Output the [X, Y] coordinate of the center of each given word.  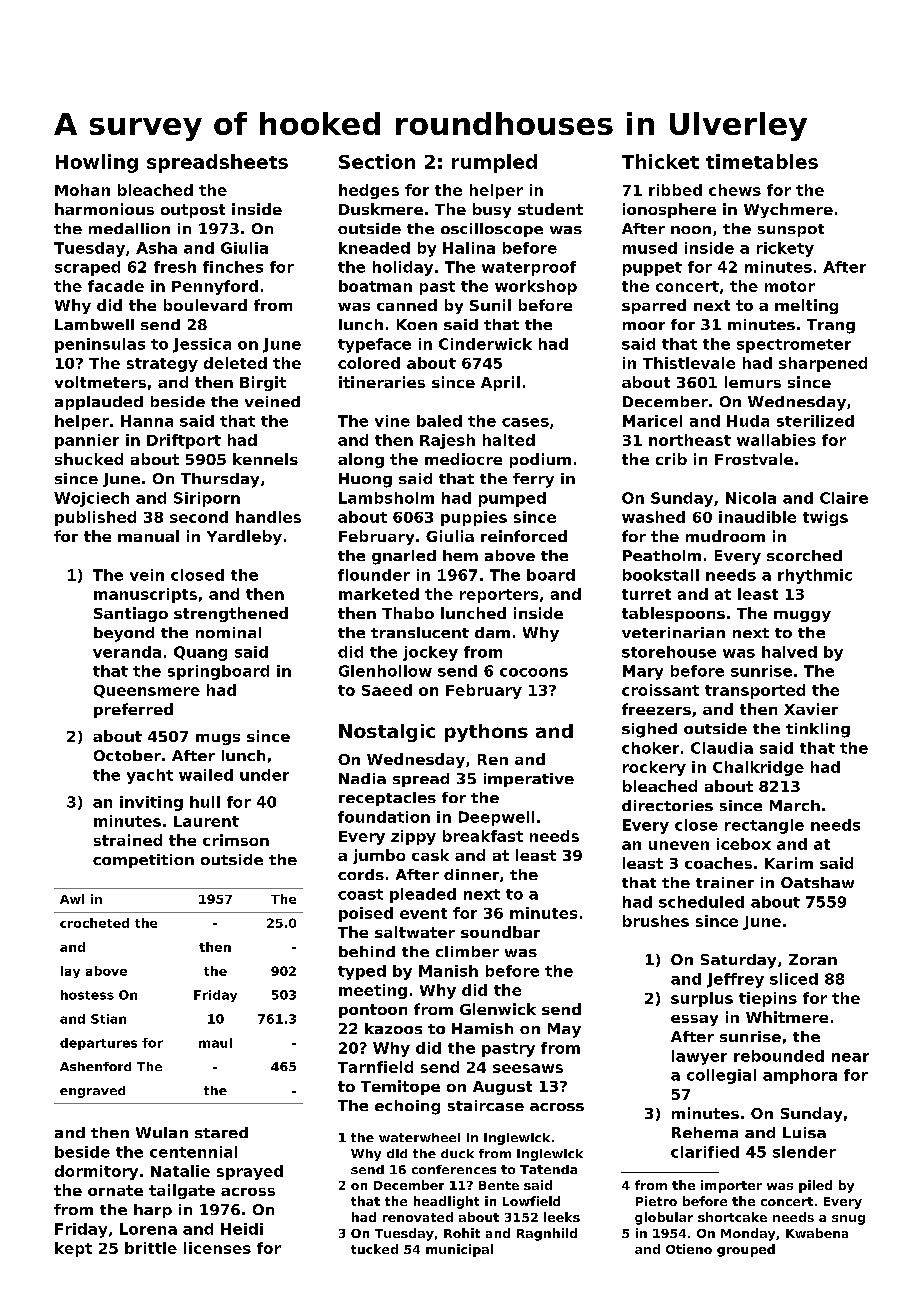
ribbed [675, 190]
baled [439, 421]
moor [644, 326]
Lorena [148, 1229]
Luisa [804, 1132]
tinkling [818, 730]
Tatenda [548, 1169]
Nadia [362, 778]
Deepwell [496, 818]
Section [377, 161]
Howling [97, 163]
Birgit [263, 383]
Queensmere [147, 691]
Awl [72, 899]
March [795, 805]
